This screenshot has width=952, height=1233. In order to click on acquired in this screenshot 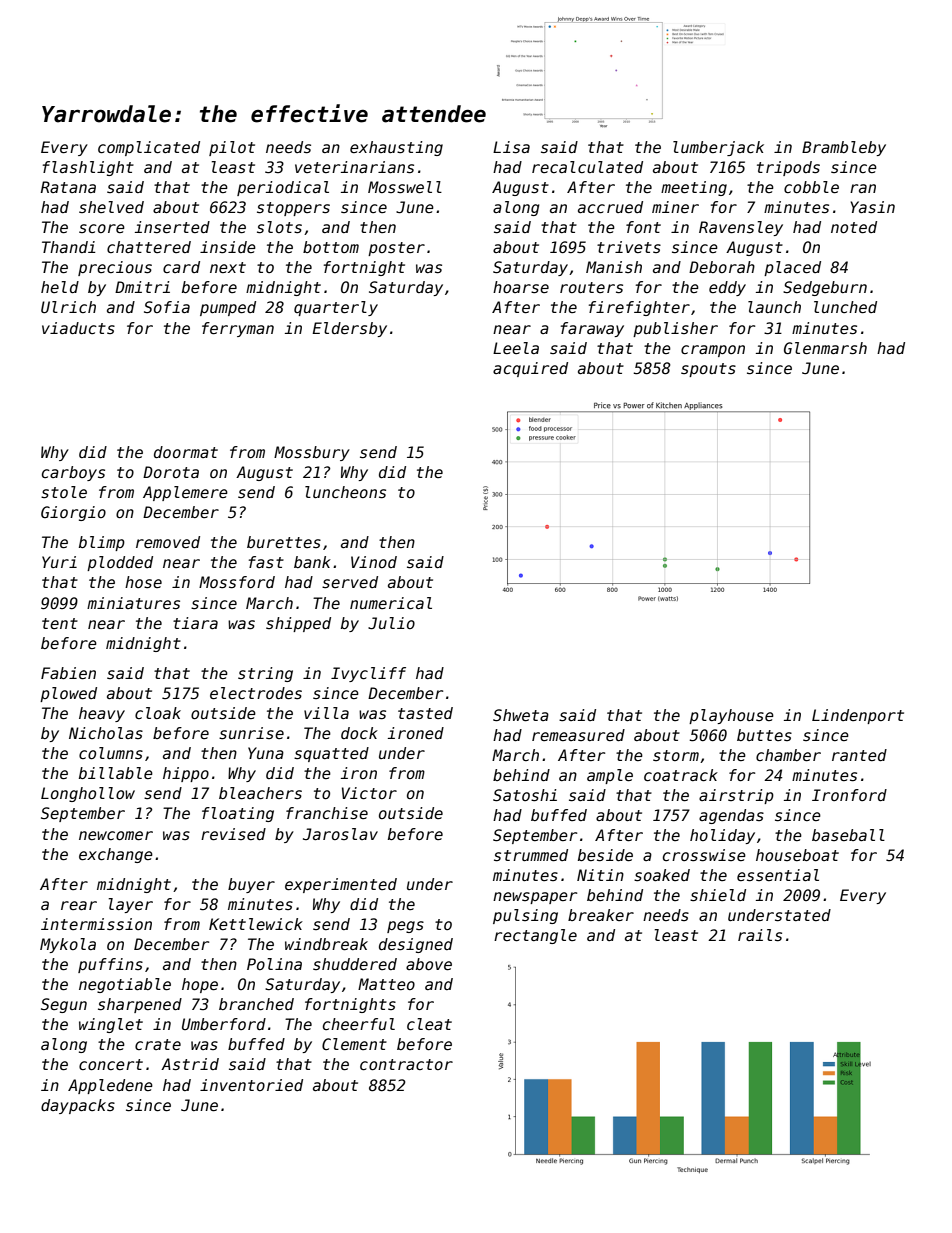, I will do `click(530, 369)`.
